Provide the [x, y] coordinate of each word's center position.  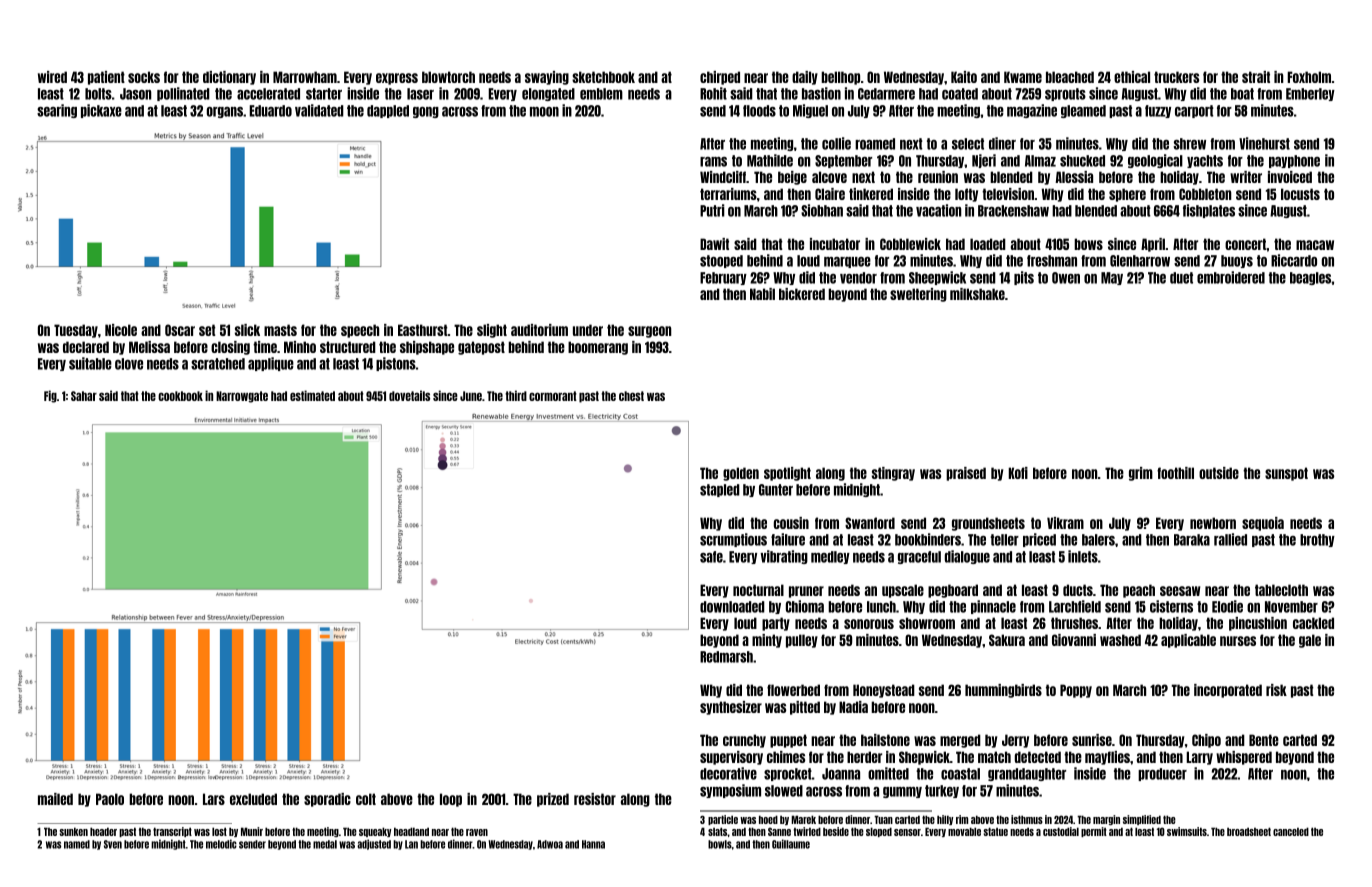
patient [106, 78]
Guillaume [791, 844]
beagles [1311, 278]
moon [544, 112]
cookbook [180, 396]
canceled [1291, 831]
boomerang [598, 348]
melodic [221, 844]
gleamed [1083, 111]
